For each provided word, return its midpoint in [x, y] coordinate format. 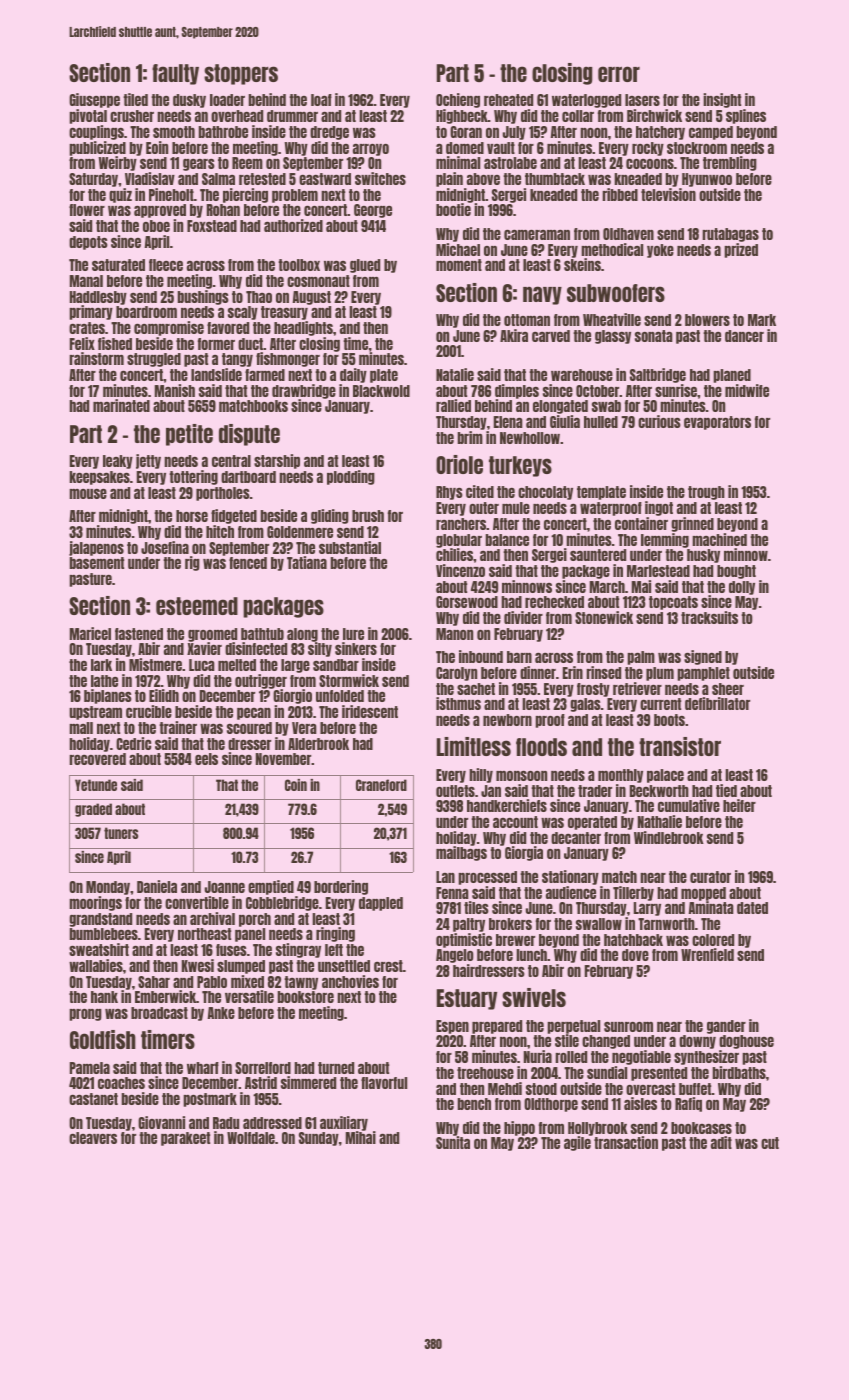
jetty [148, 461]
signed [703, 657]
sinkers [356, 648]
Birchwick [654, 115]
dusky [189, 101]
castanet [93, 1099]
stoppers [241, 74]
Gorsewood [467, 602]
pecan [254, 713]
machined [719, 539]
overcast [650, 1089]
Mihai [361, 1137]
